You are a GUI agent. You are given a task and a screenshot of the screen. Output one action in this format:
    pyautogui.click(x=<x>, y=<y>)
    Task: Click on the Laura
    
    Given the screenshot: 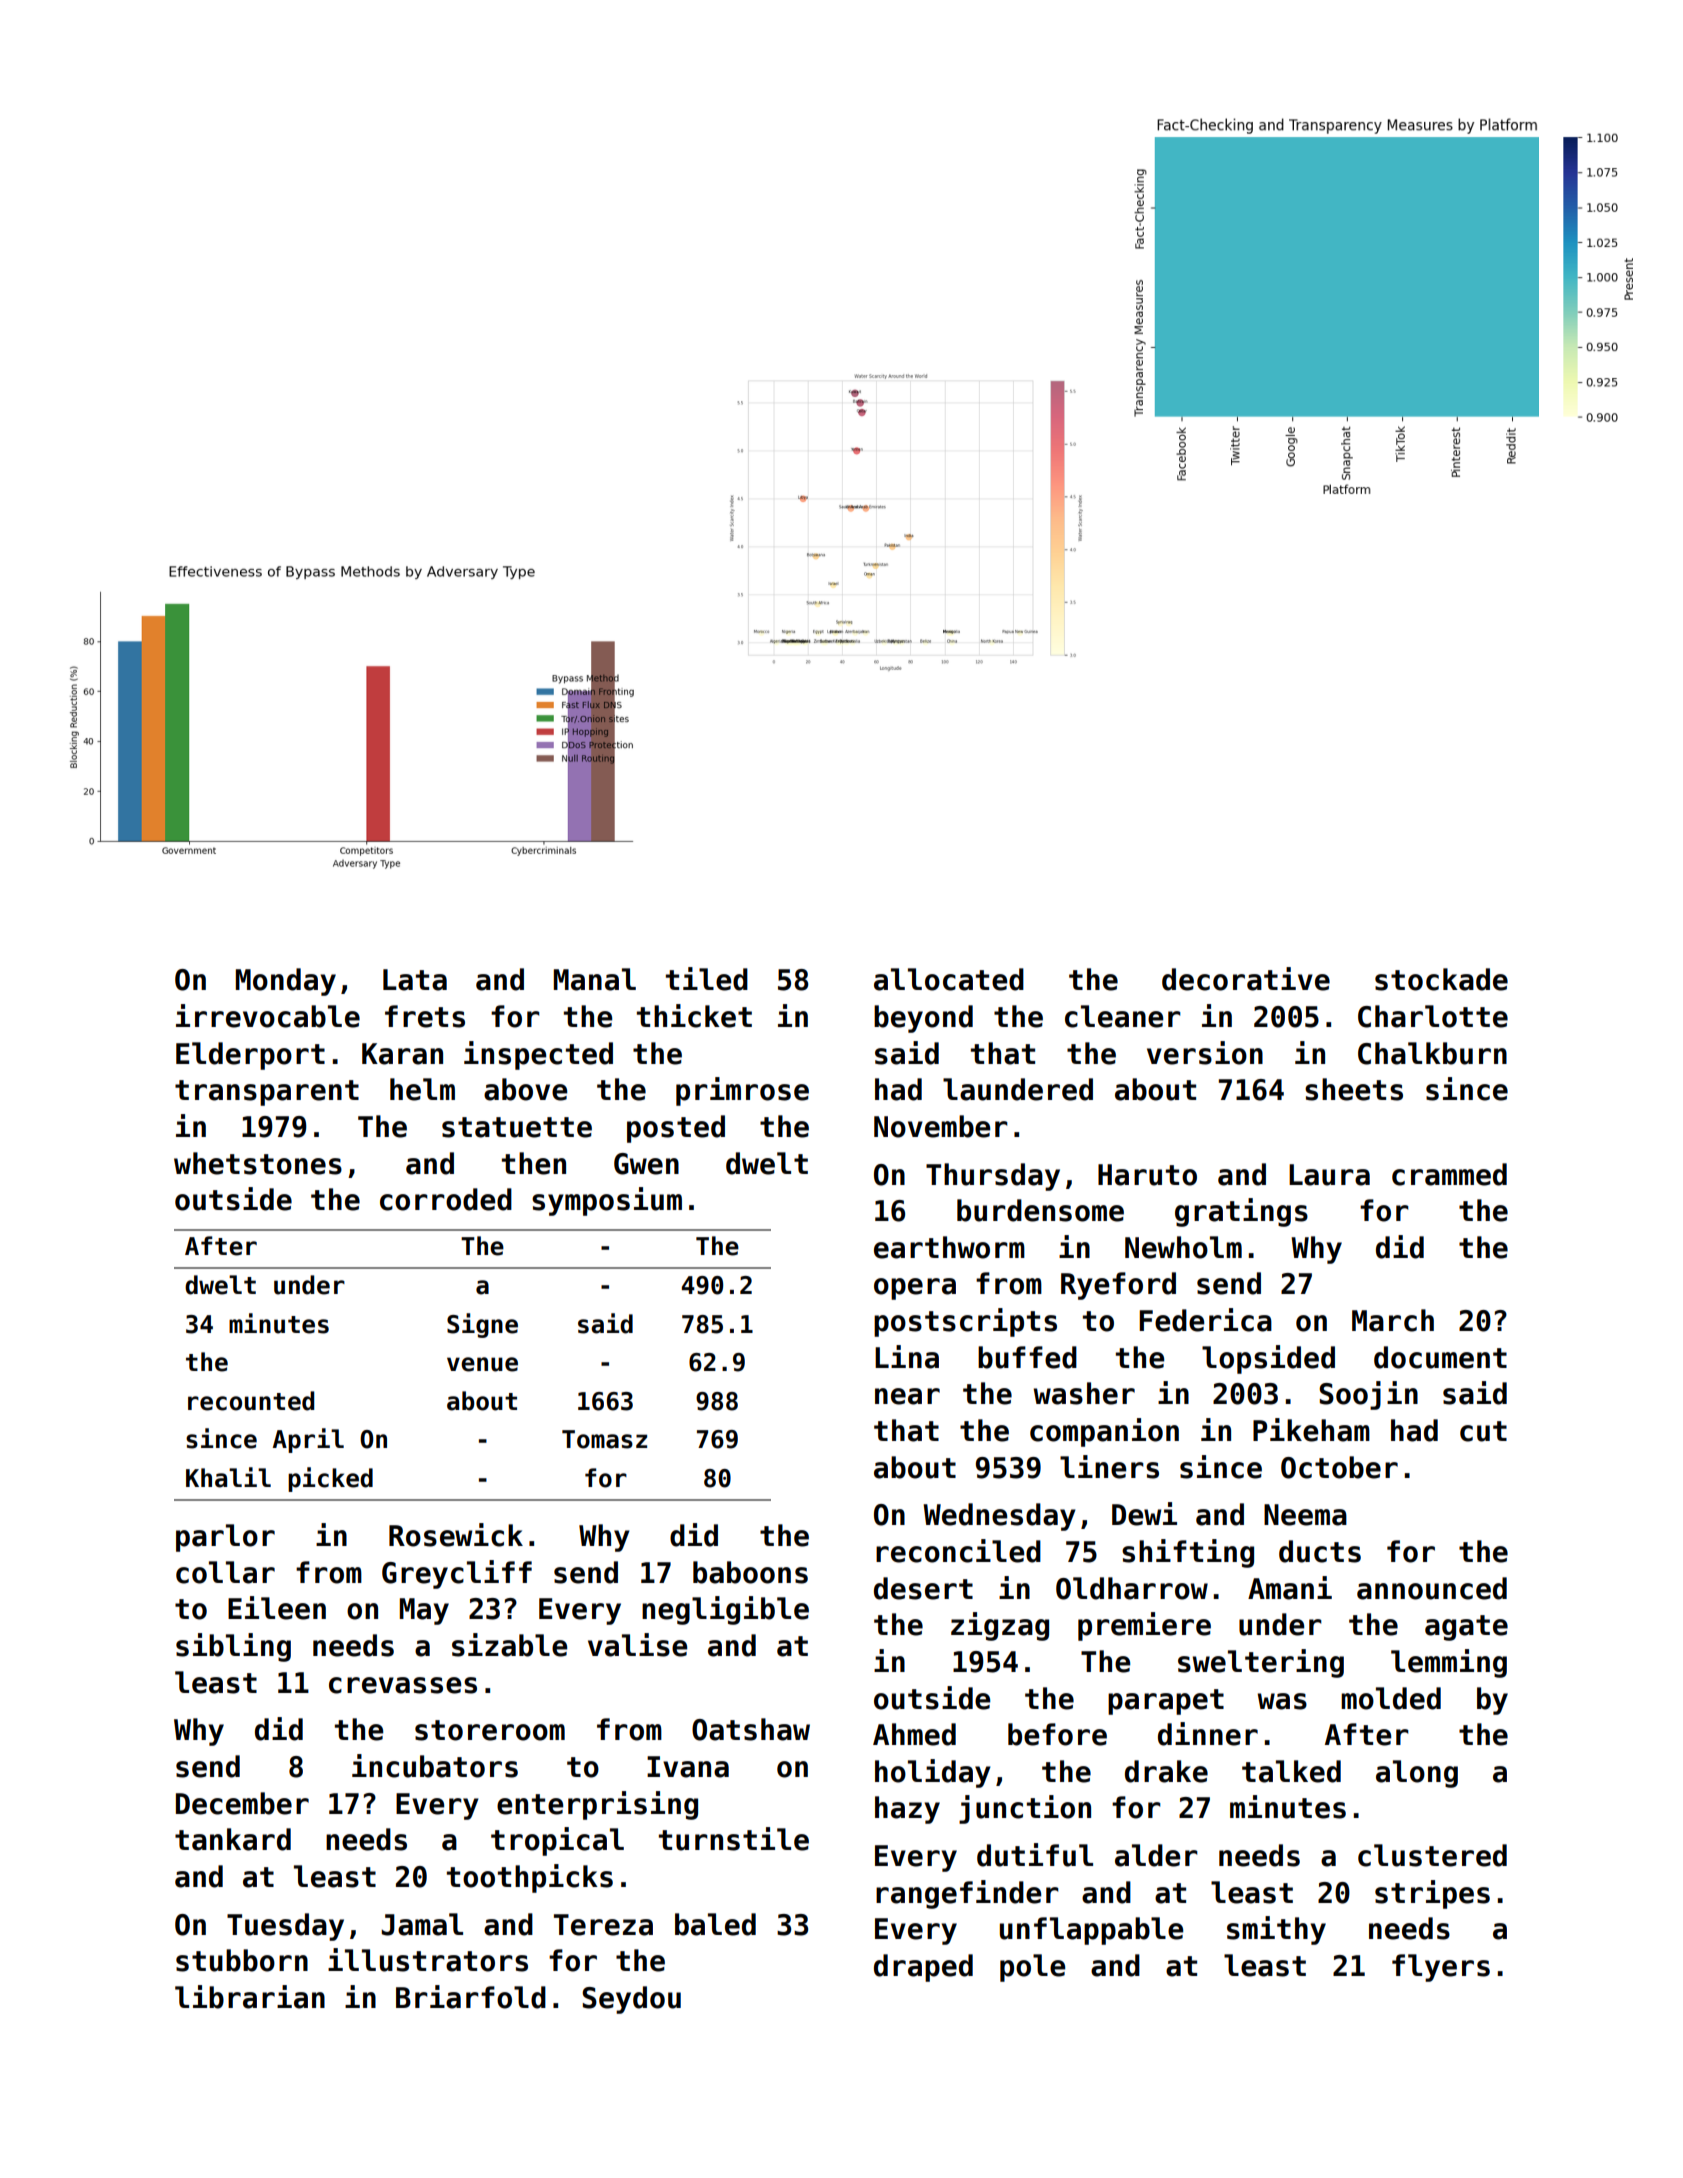 What is the action you would take?
    pyautogui.click(x=1329, y=1175)
